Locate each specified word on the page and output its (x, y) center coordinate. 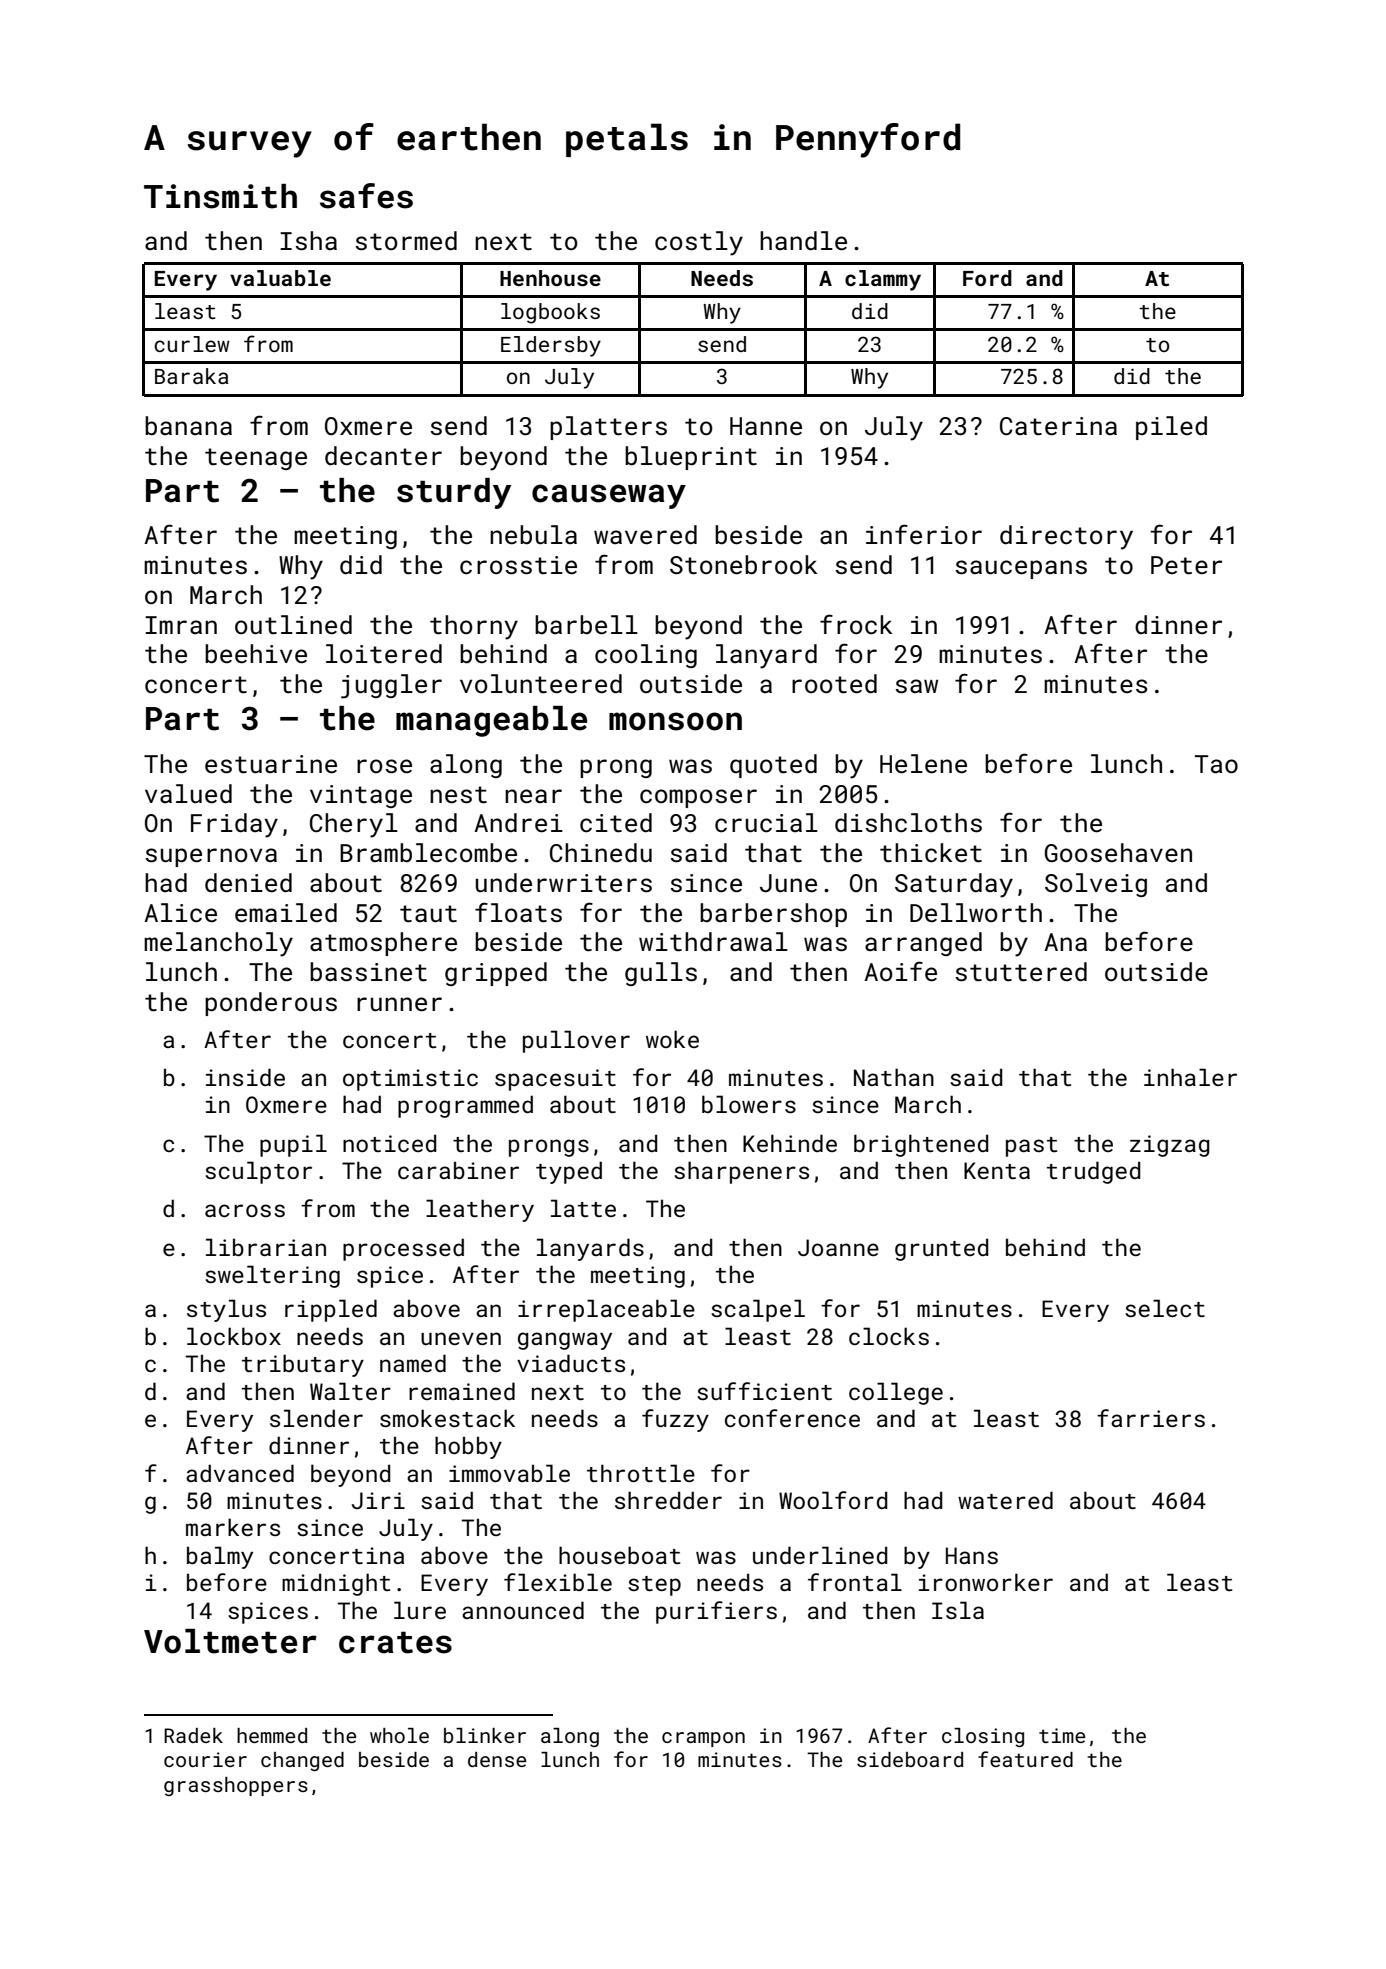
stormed (406, 241)
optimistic (410, 1080)
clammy (883, 280)
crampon (703, 1739)
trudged (1093, 1172)
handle (803, 241)
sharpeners (741, 1172)
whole (399, 1735)
